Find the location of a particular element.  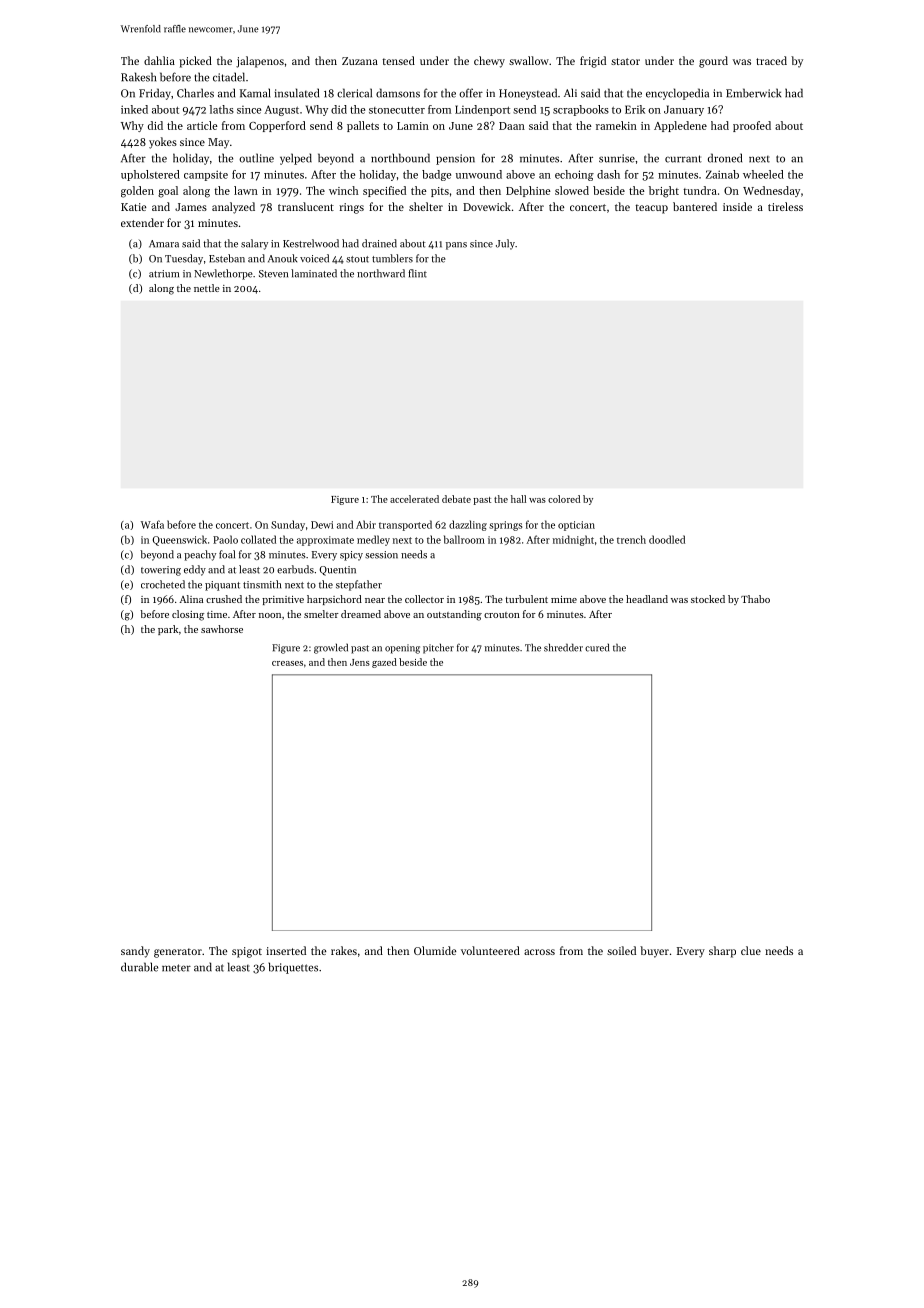

generator is located at coordinates (178, 953).
